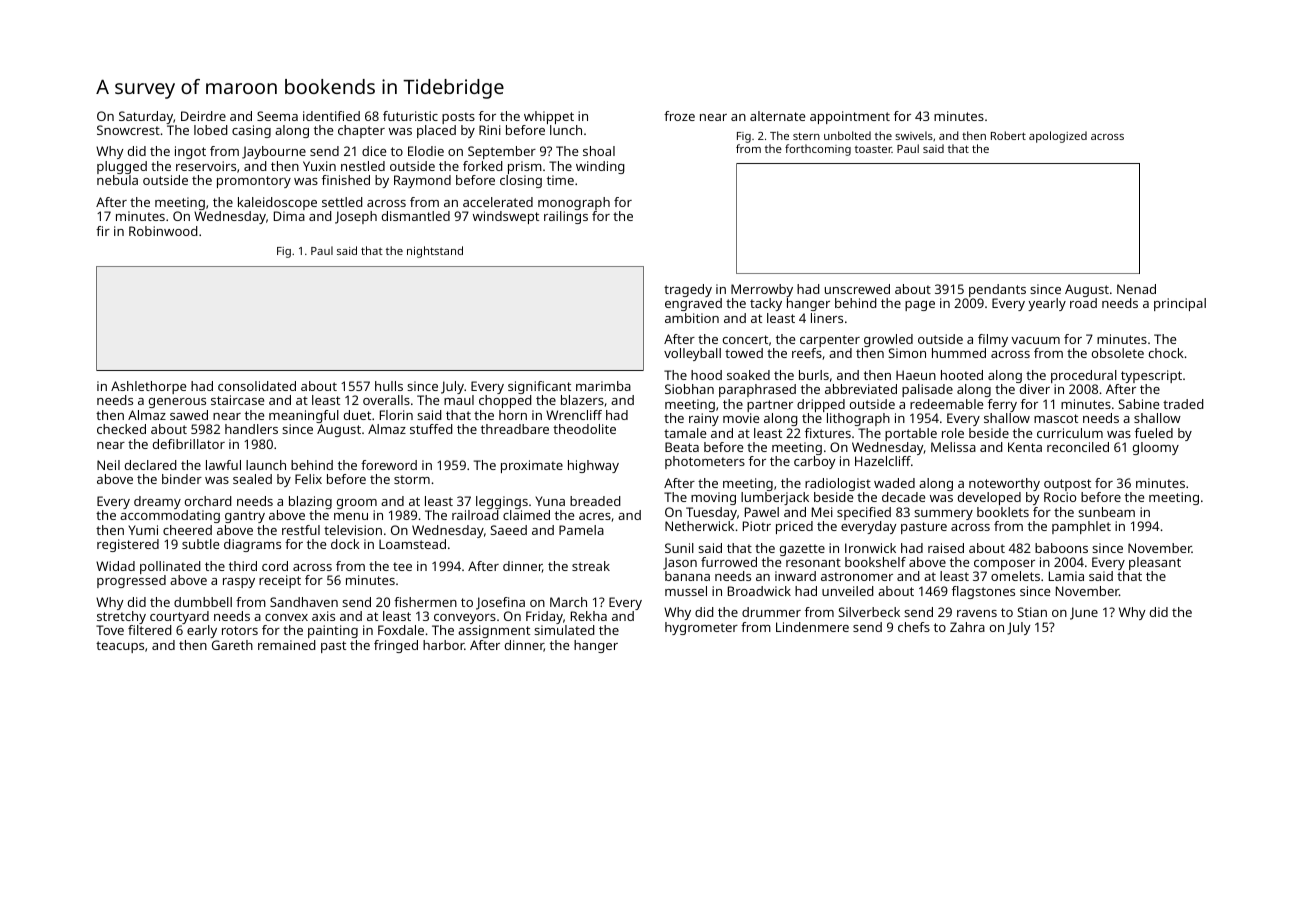 The image size is (1308, 924). Describe the element at coordinates (275, 566) in the screenshot. I see `cord` at that location.
